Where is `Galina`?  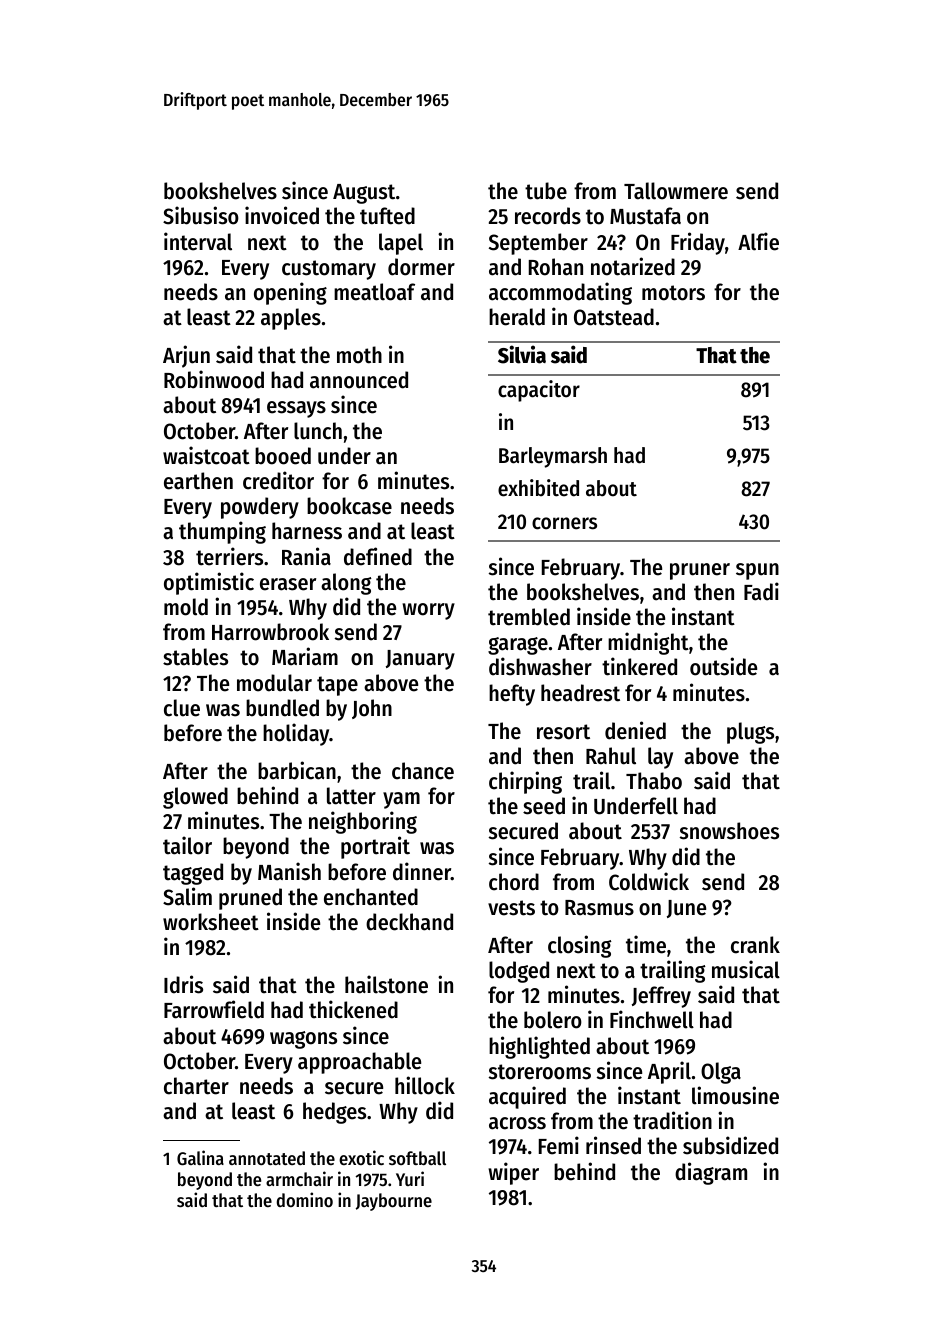
Galina is located at coordinates (200, 1157).
